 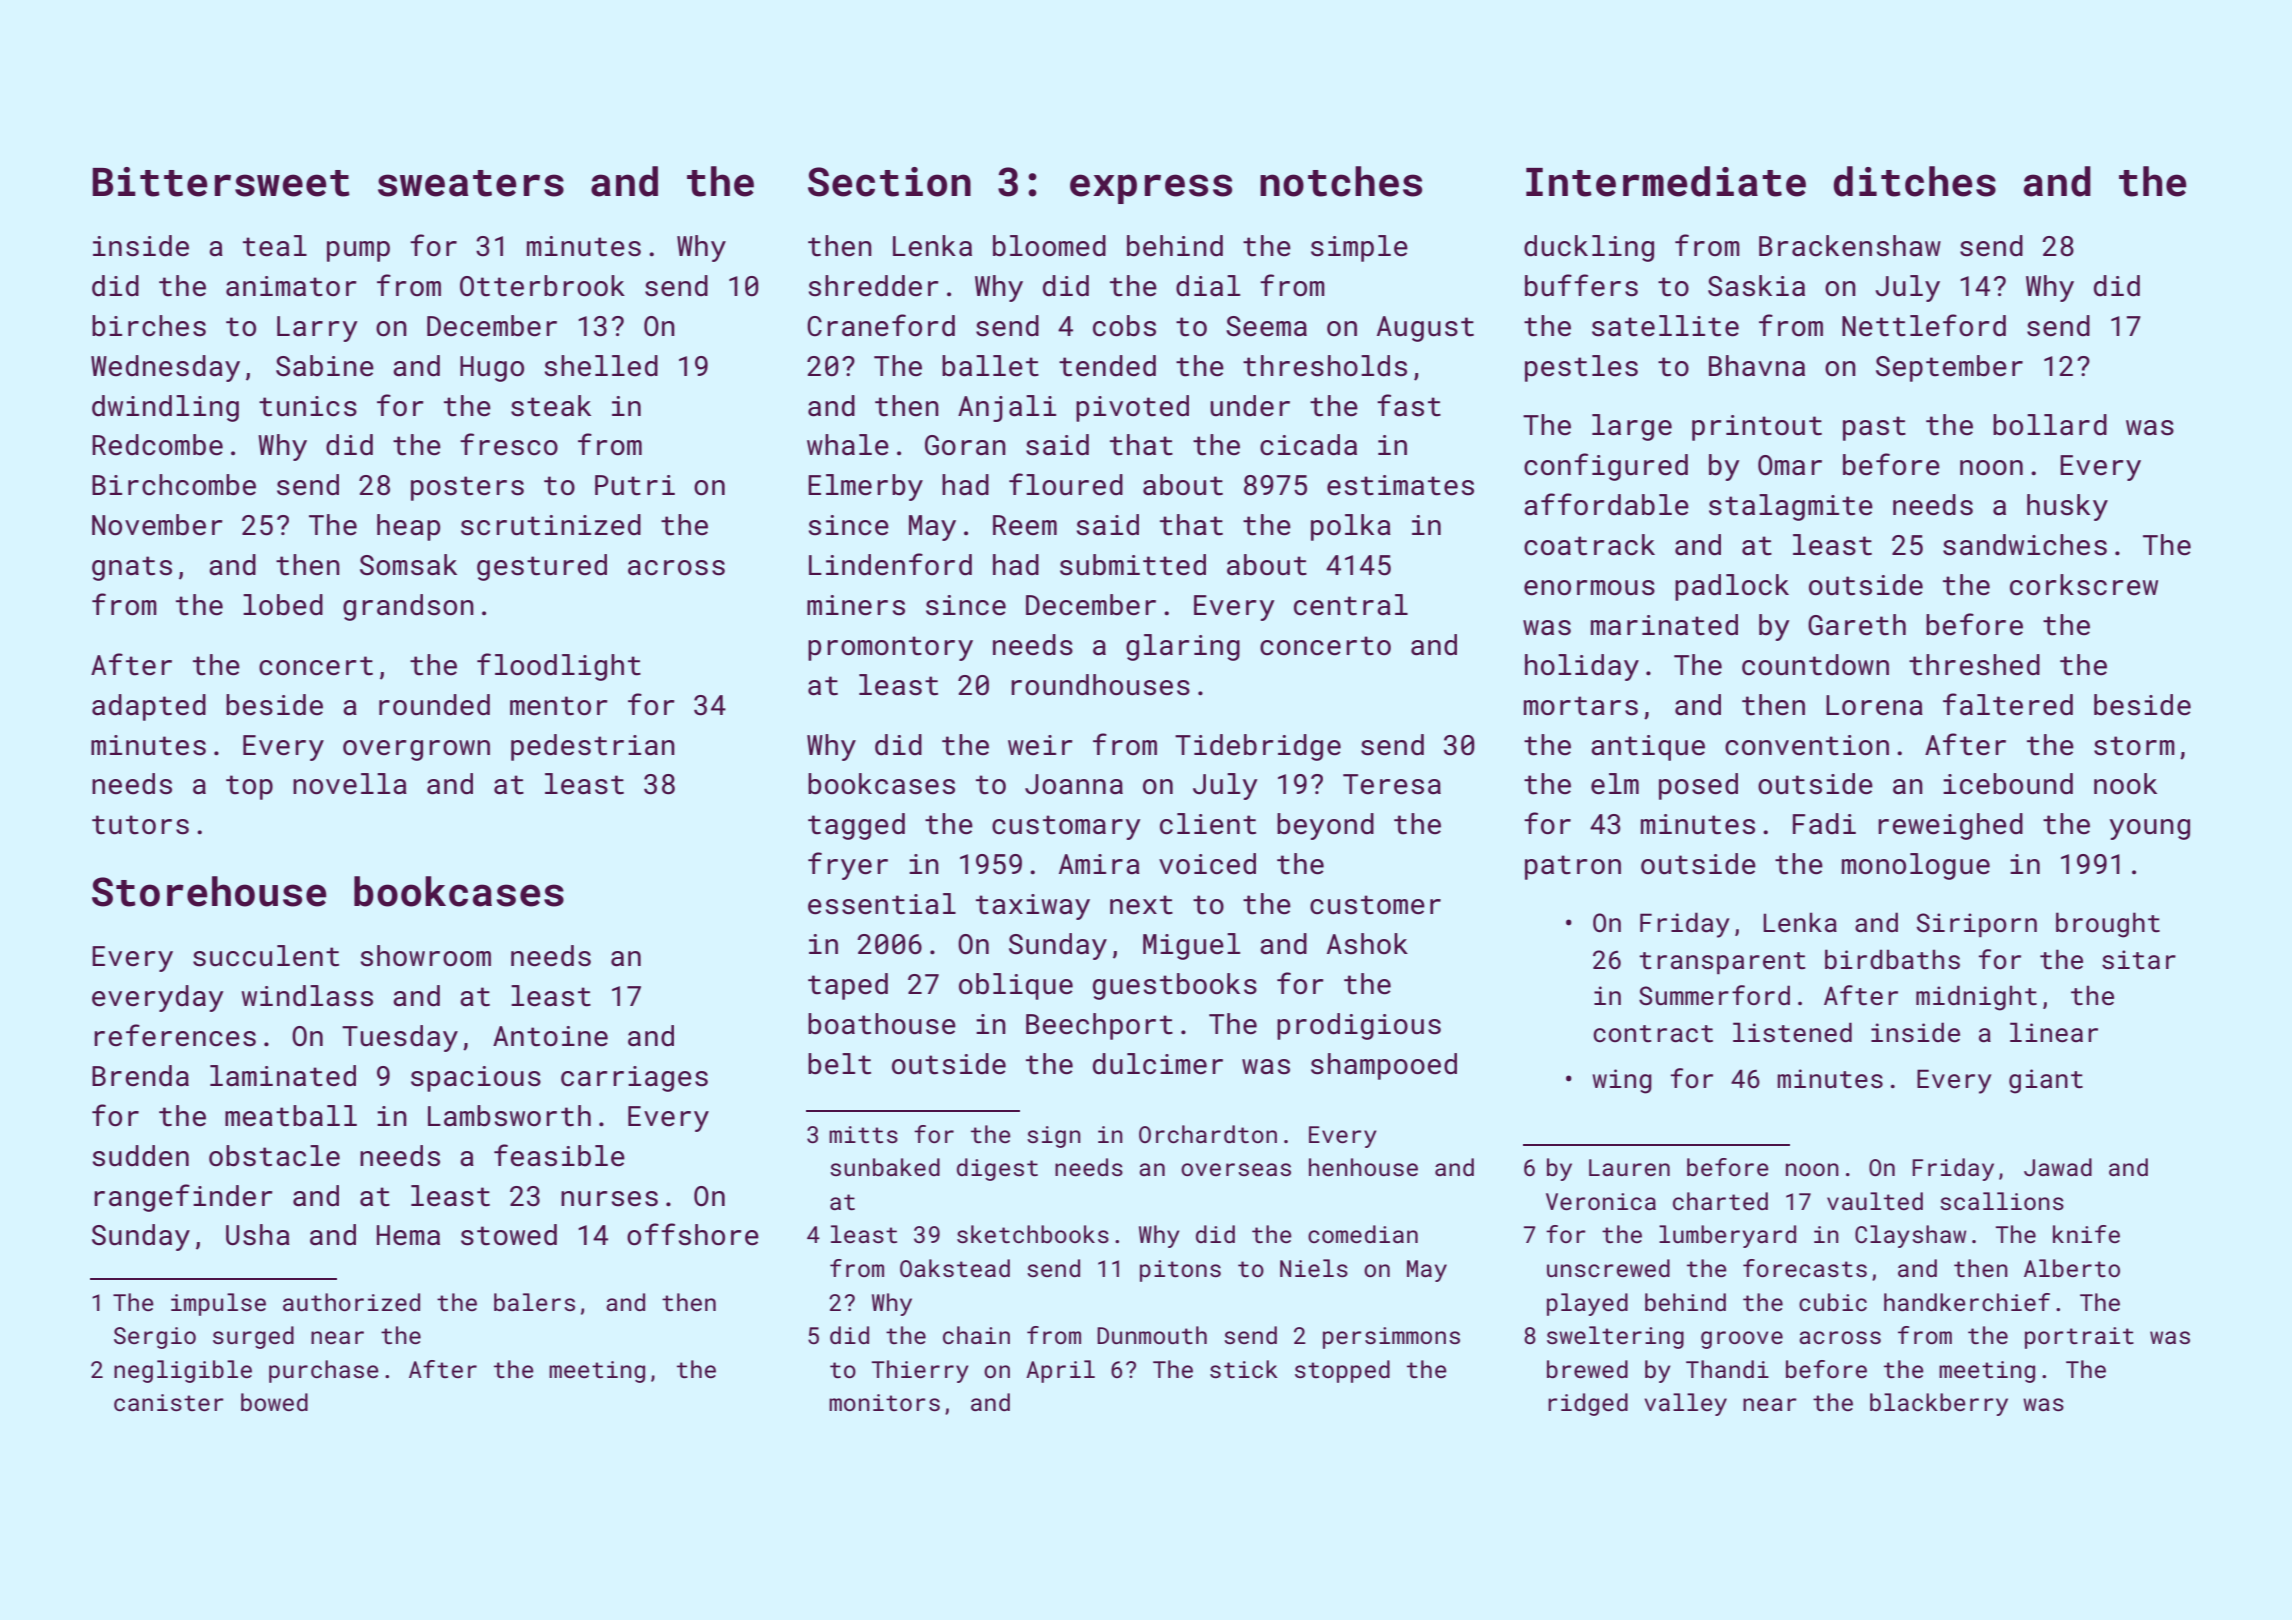 I want to click on roundhouses, so click(x=1100, y=685).
